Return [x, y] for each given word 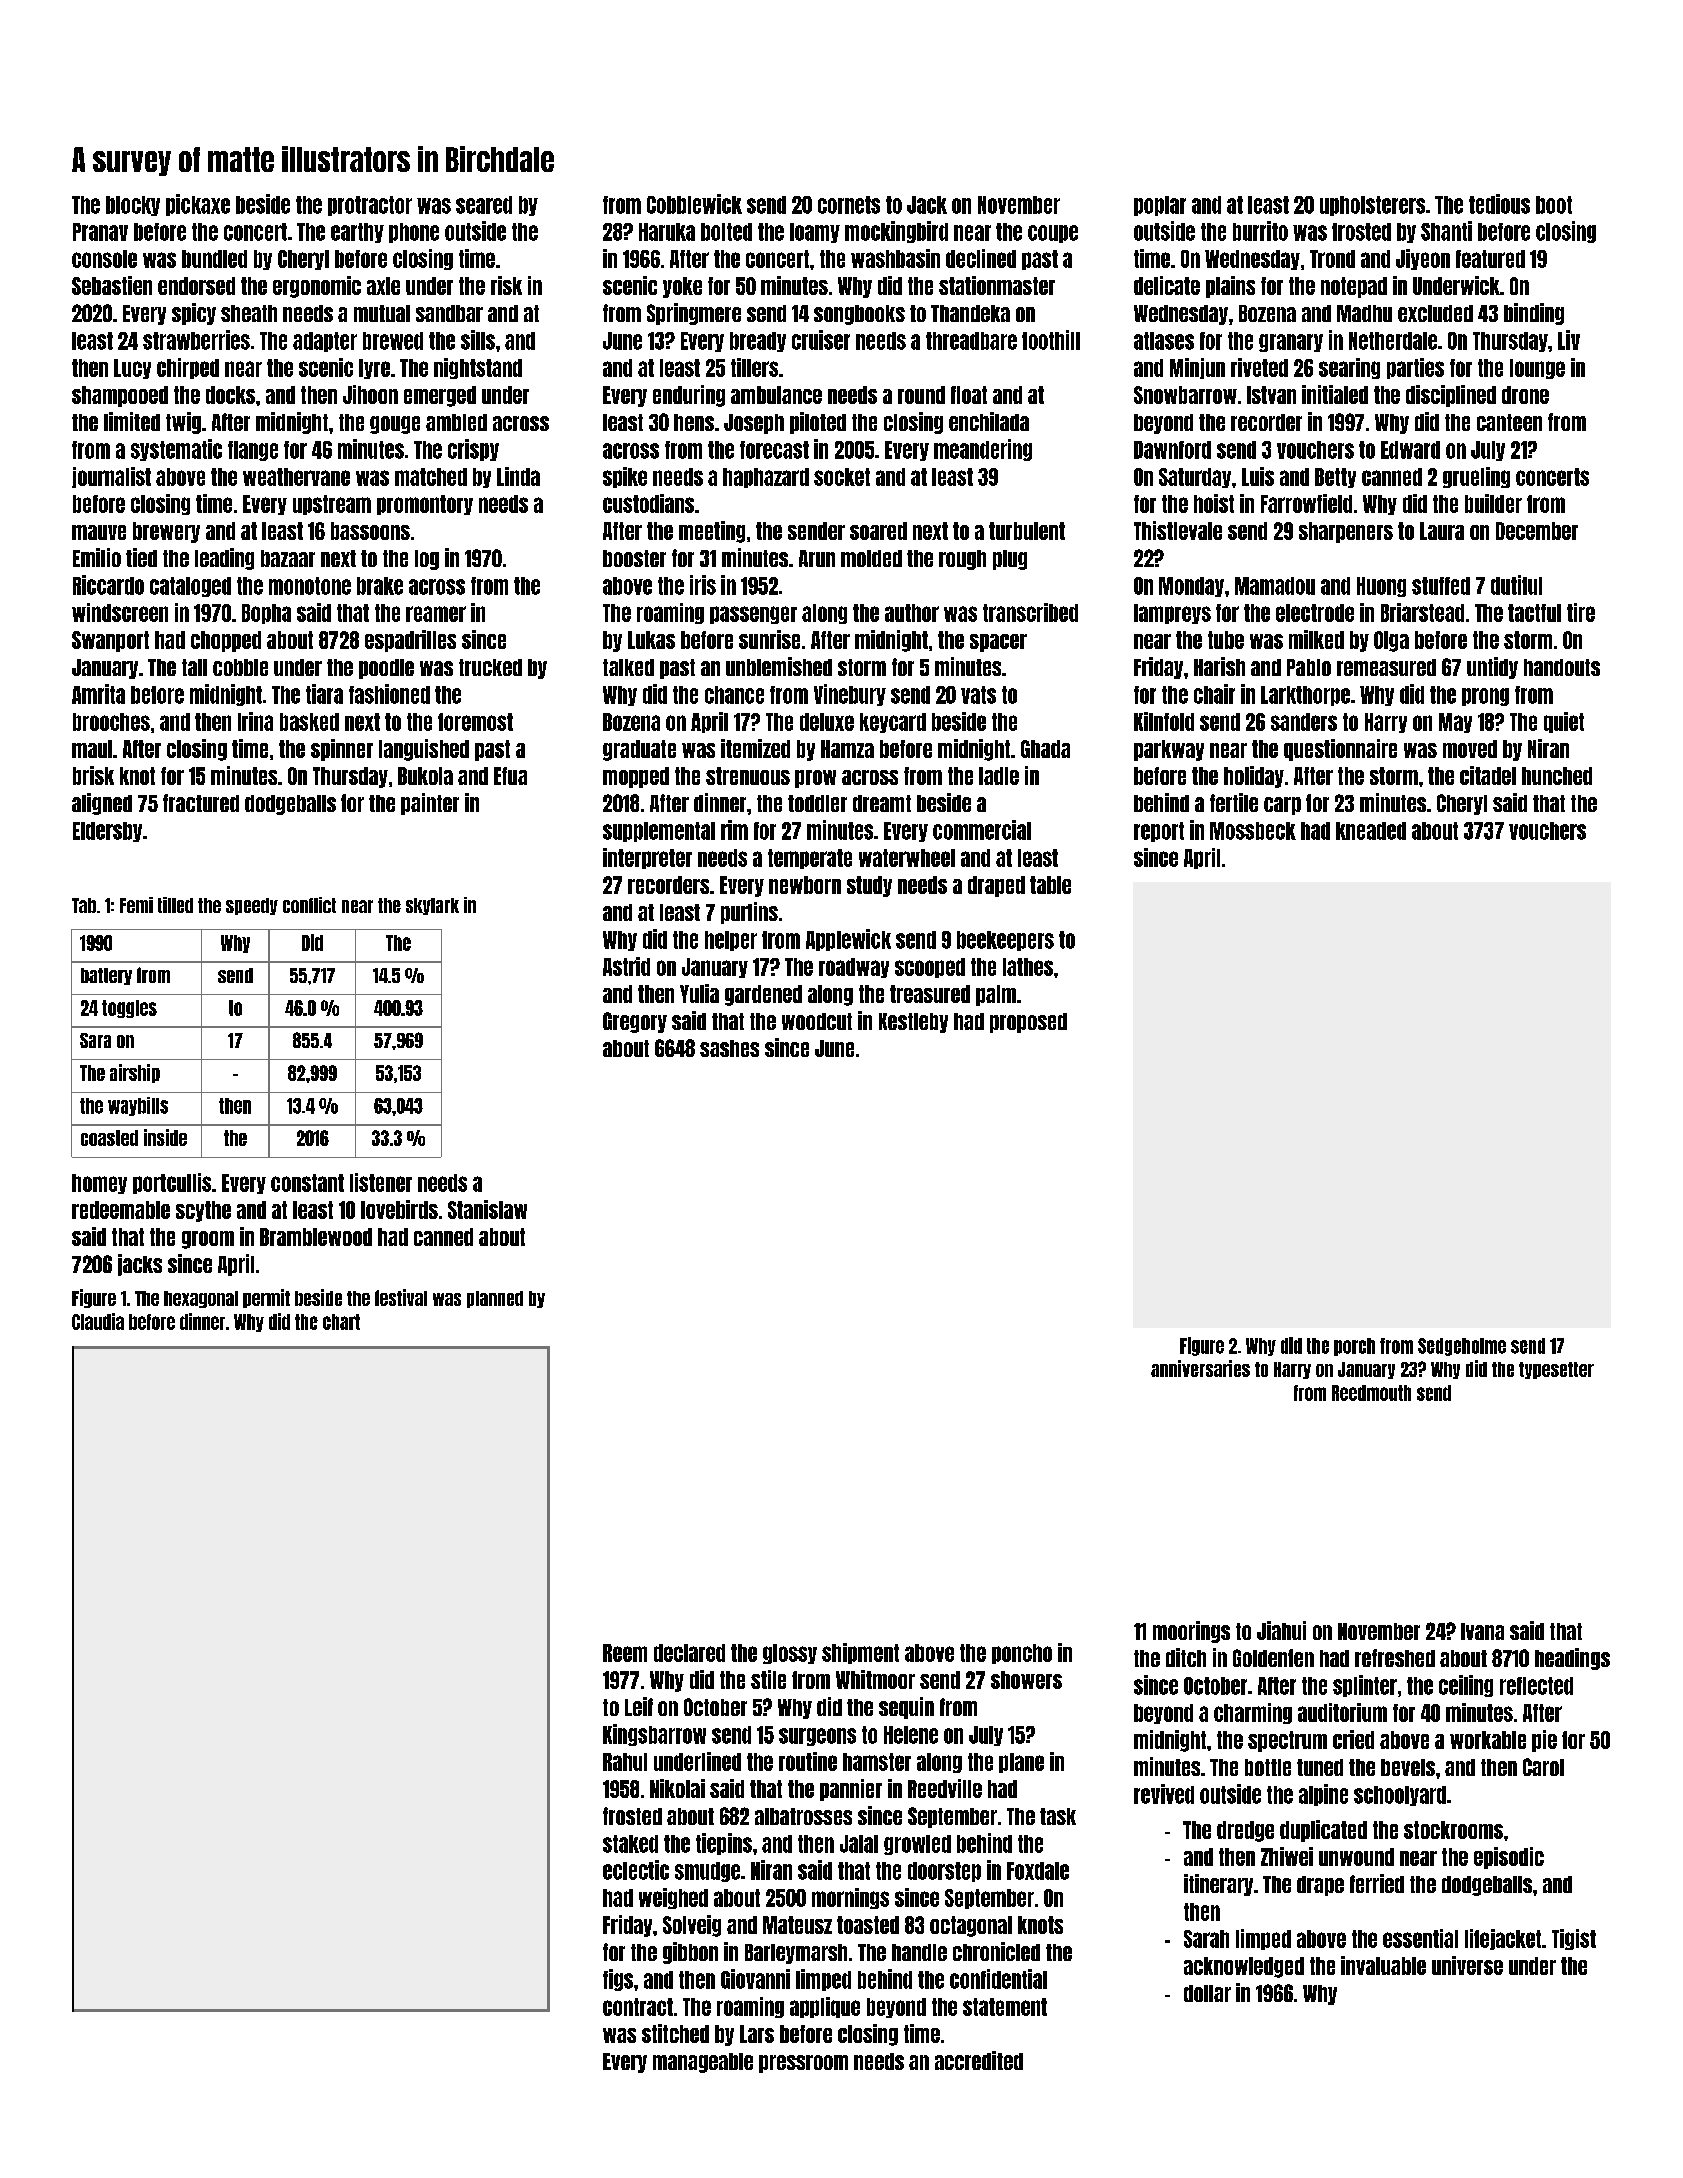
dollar [1207, 1993]
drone [1525, 395]
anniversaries [1200, 1368]
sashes [729, 1048]
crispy [473, 450]
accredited [979, 2060]
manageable [703, 2063]
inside [165, 1137]
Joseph [754, 424]
